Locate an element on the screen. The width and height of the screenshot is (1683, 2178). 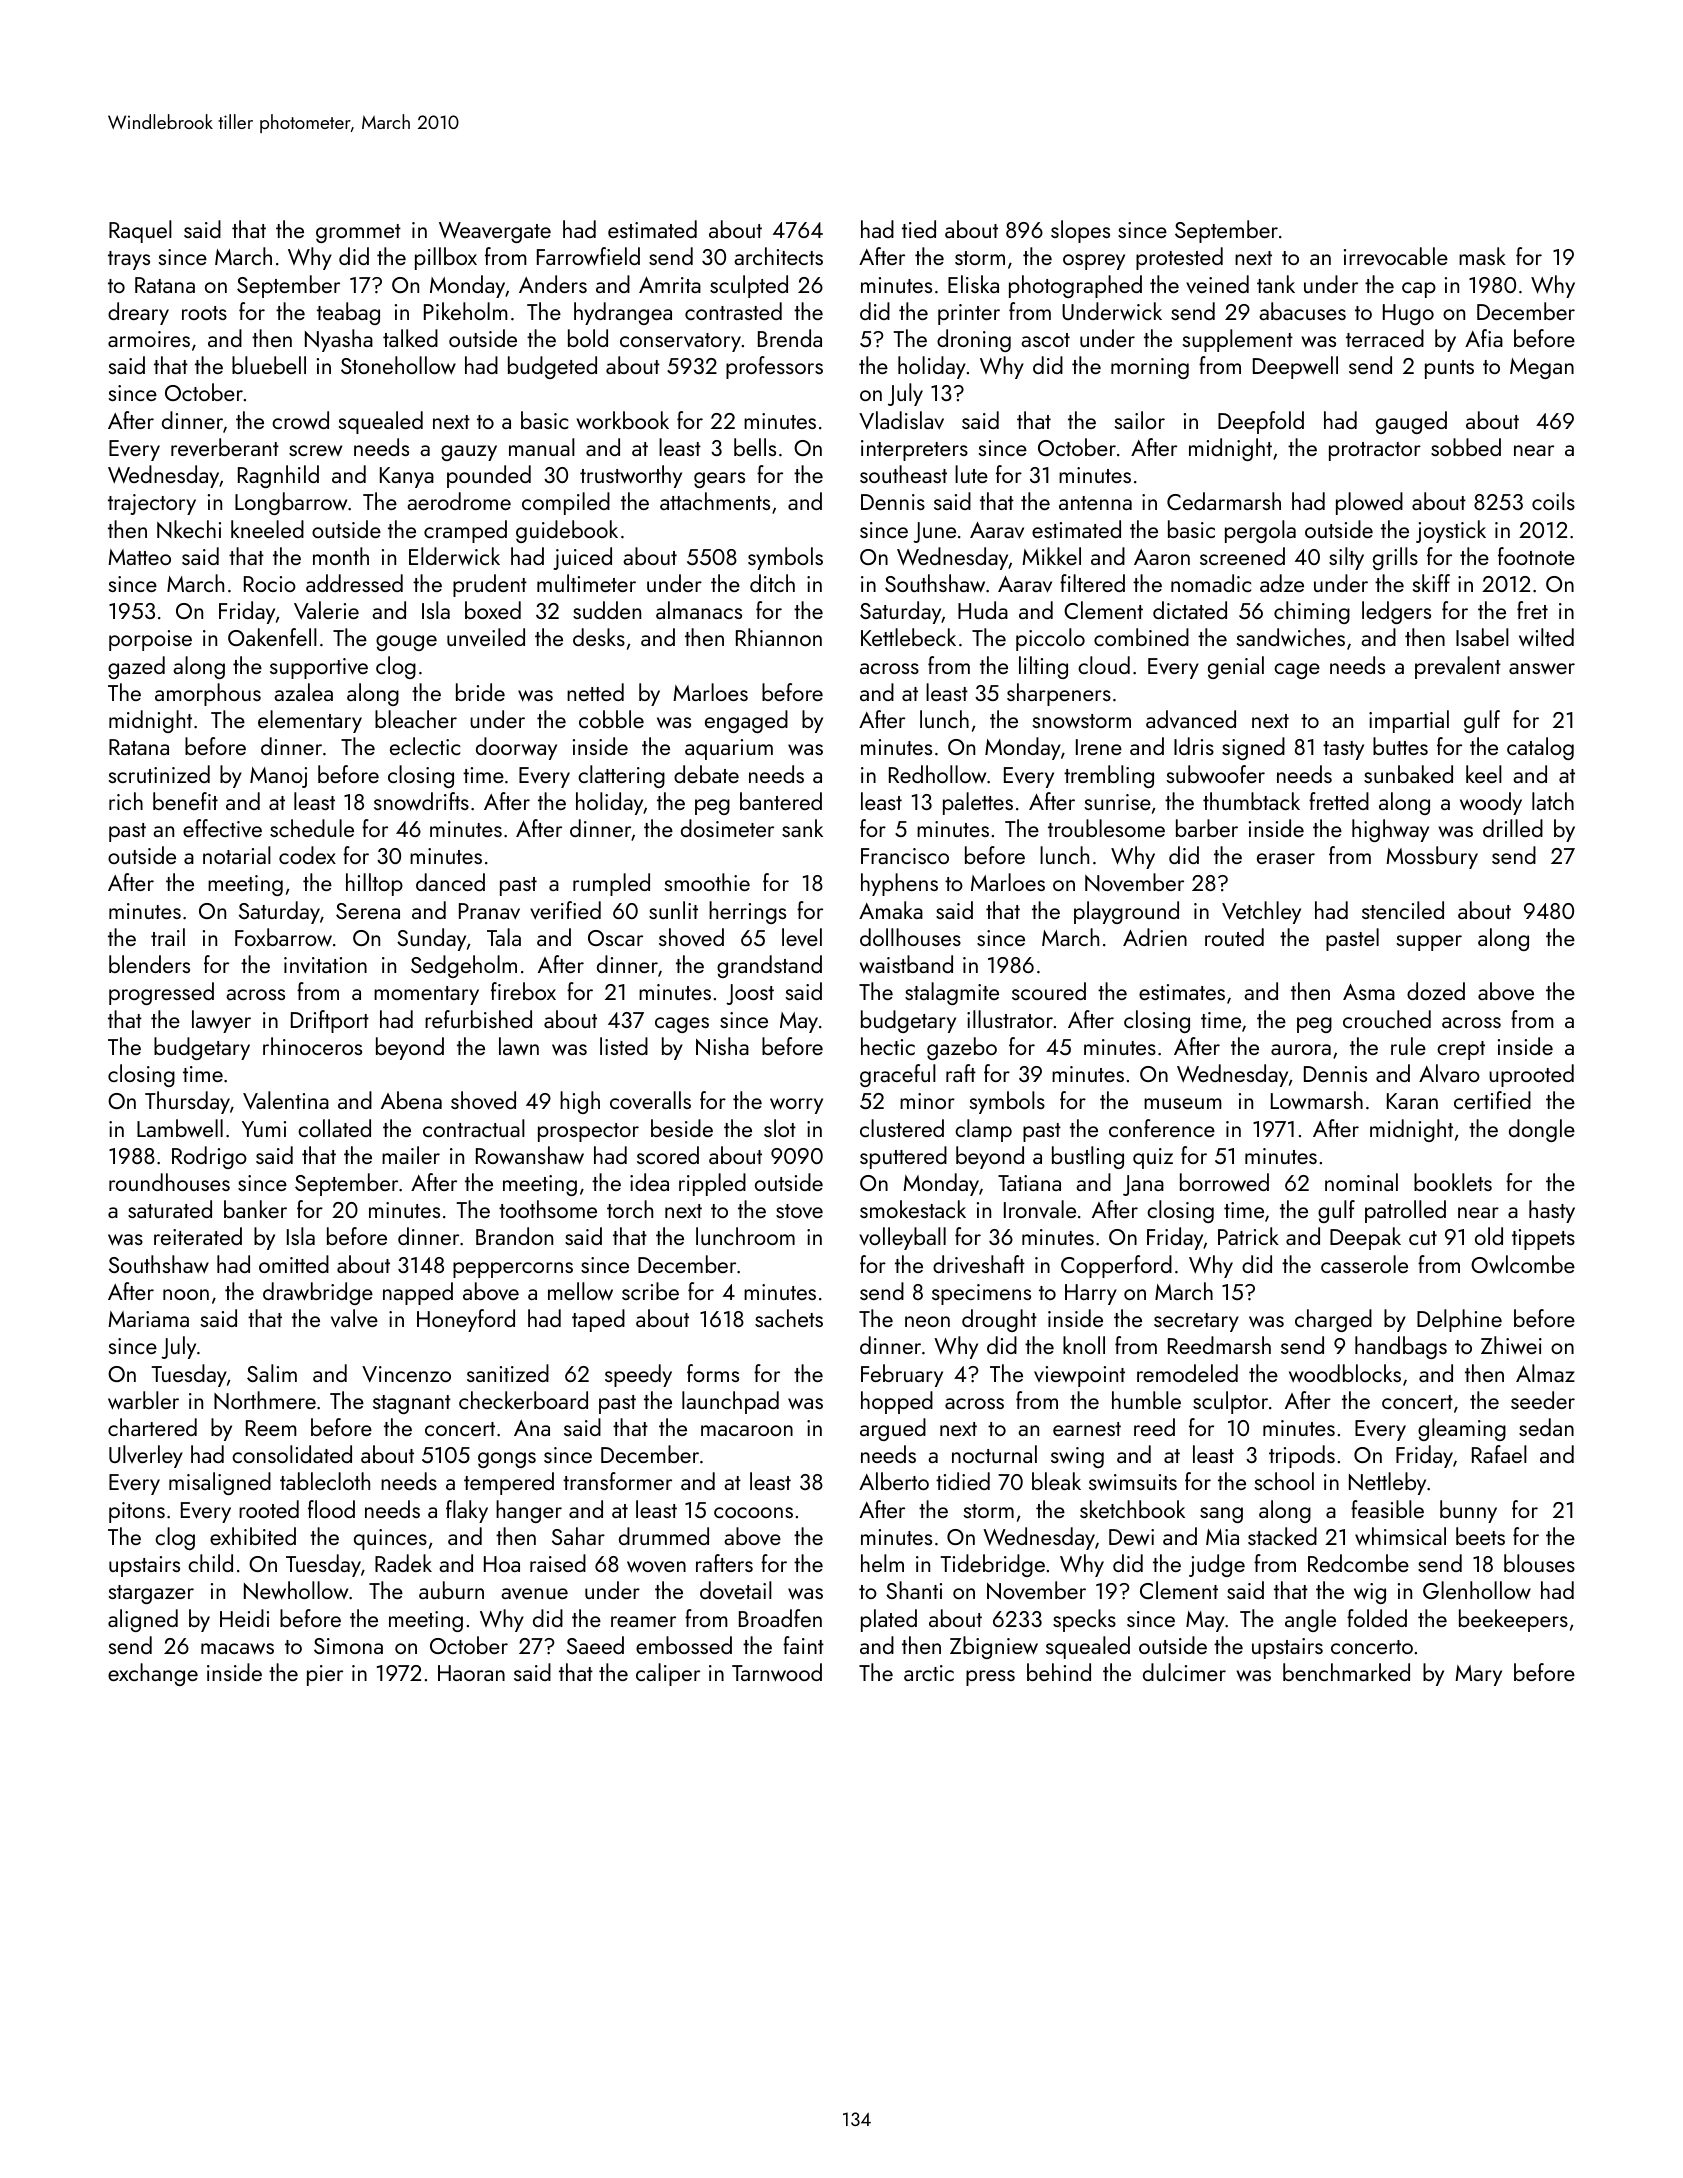
Raquel is located at coordinates (140, 231).
